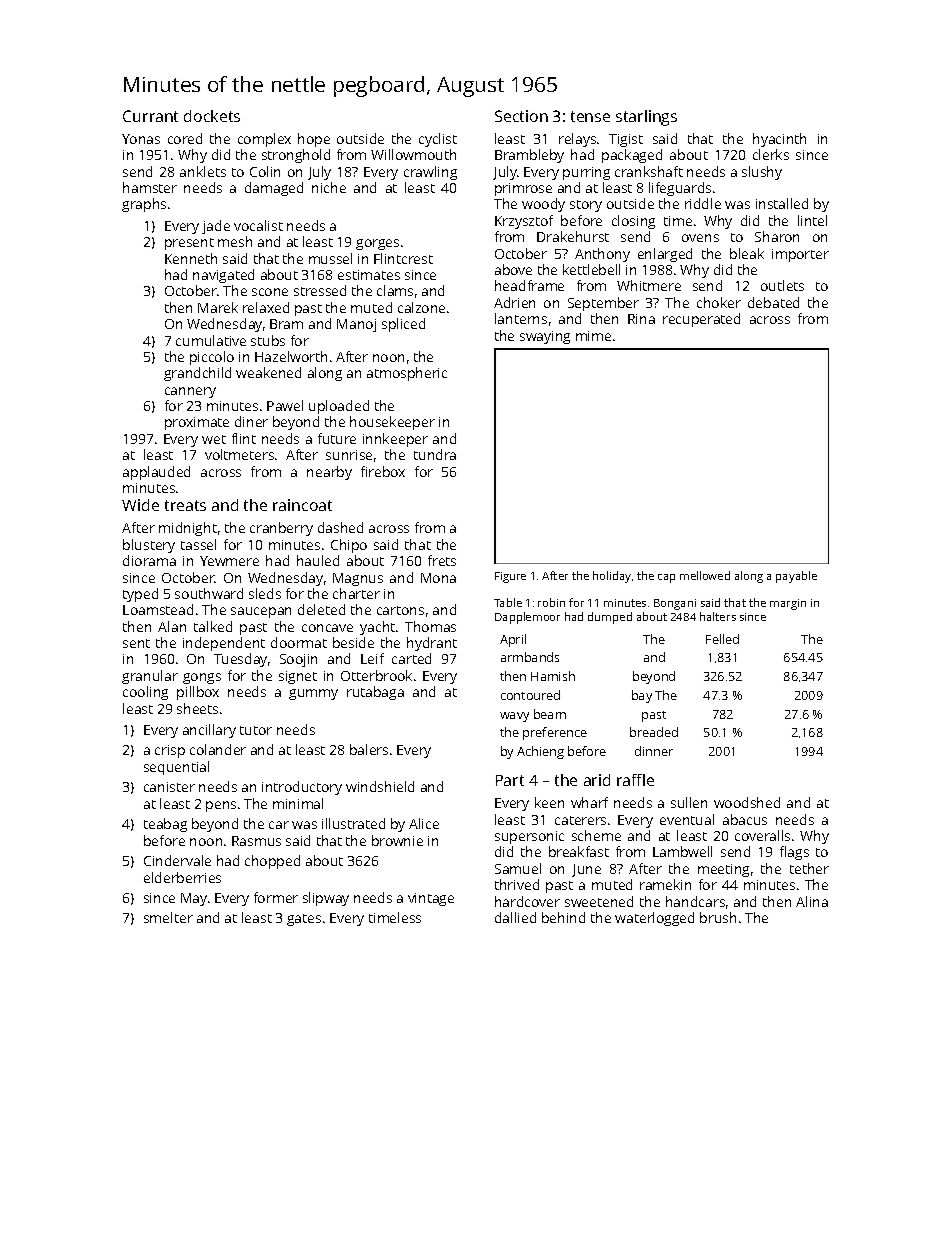  I want to click on Kenneth, so click(191, 258).
